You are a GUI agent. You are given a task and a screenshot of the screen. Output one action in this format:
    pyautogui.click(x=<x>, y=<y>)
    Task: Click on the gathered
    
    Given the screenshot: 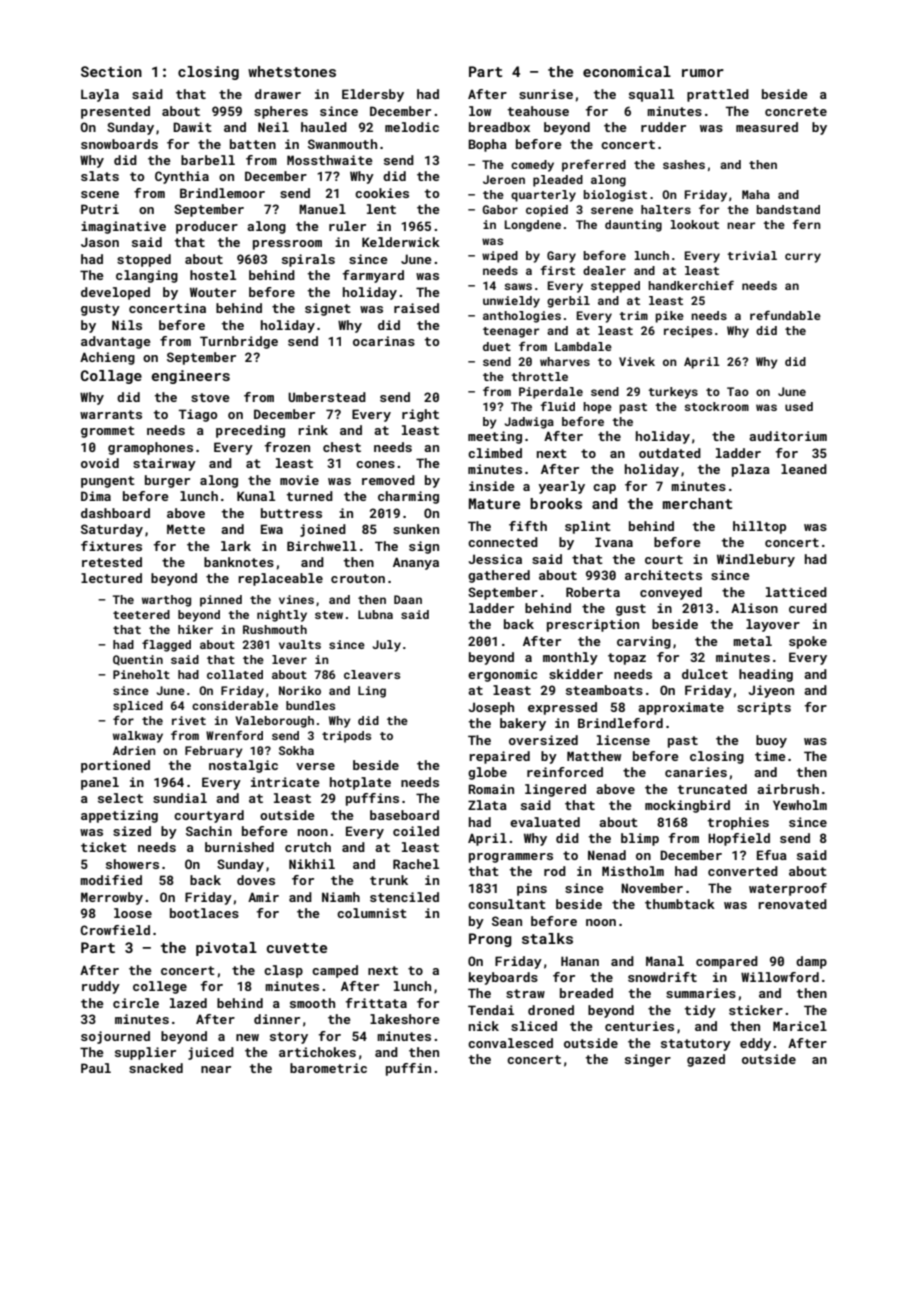 What is the action you would take?
    pyautogui.click(x=499, y=576)
